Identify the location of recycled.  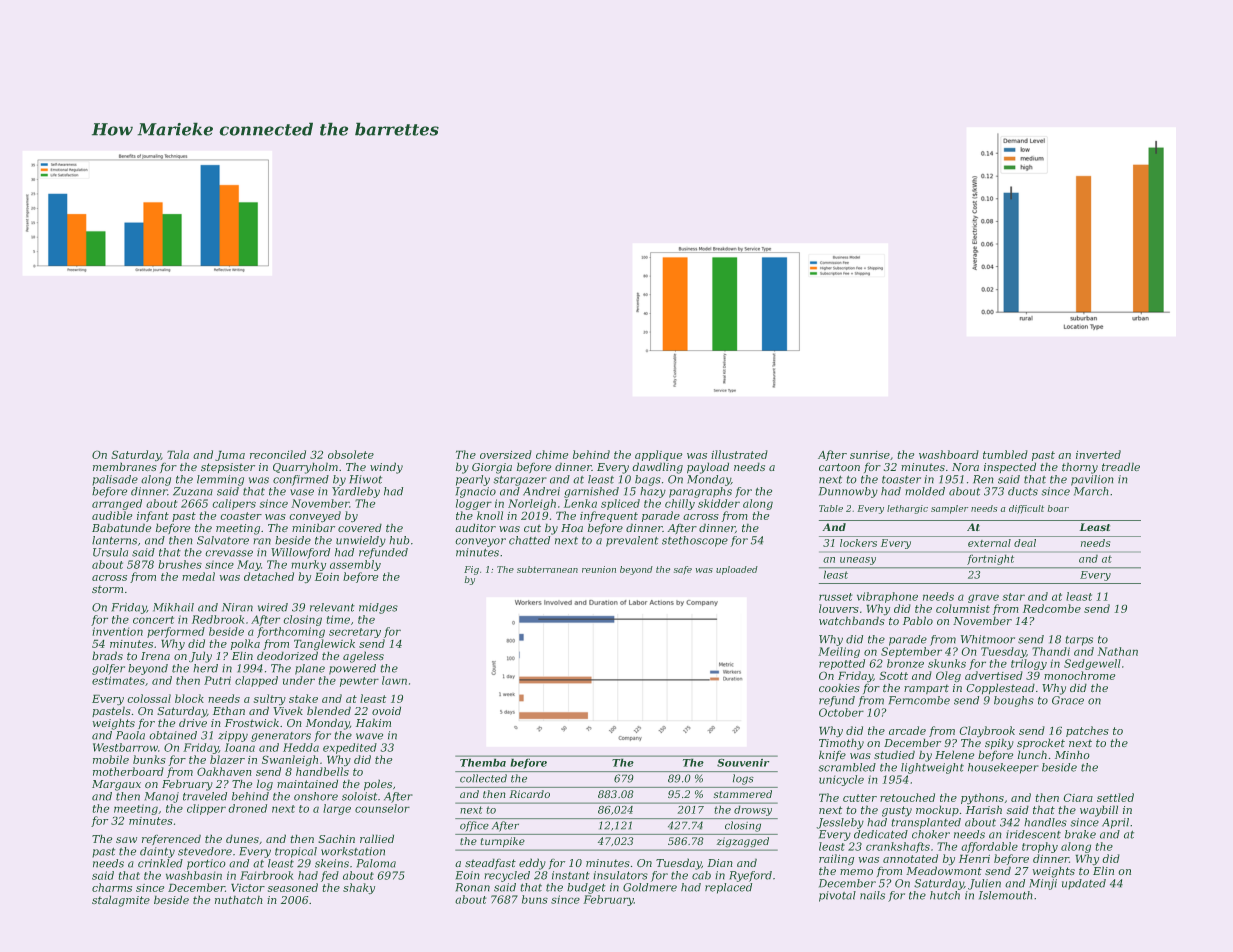
(507, 876).
